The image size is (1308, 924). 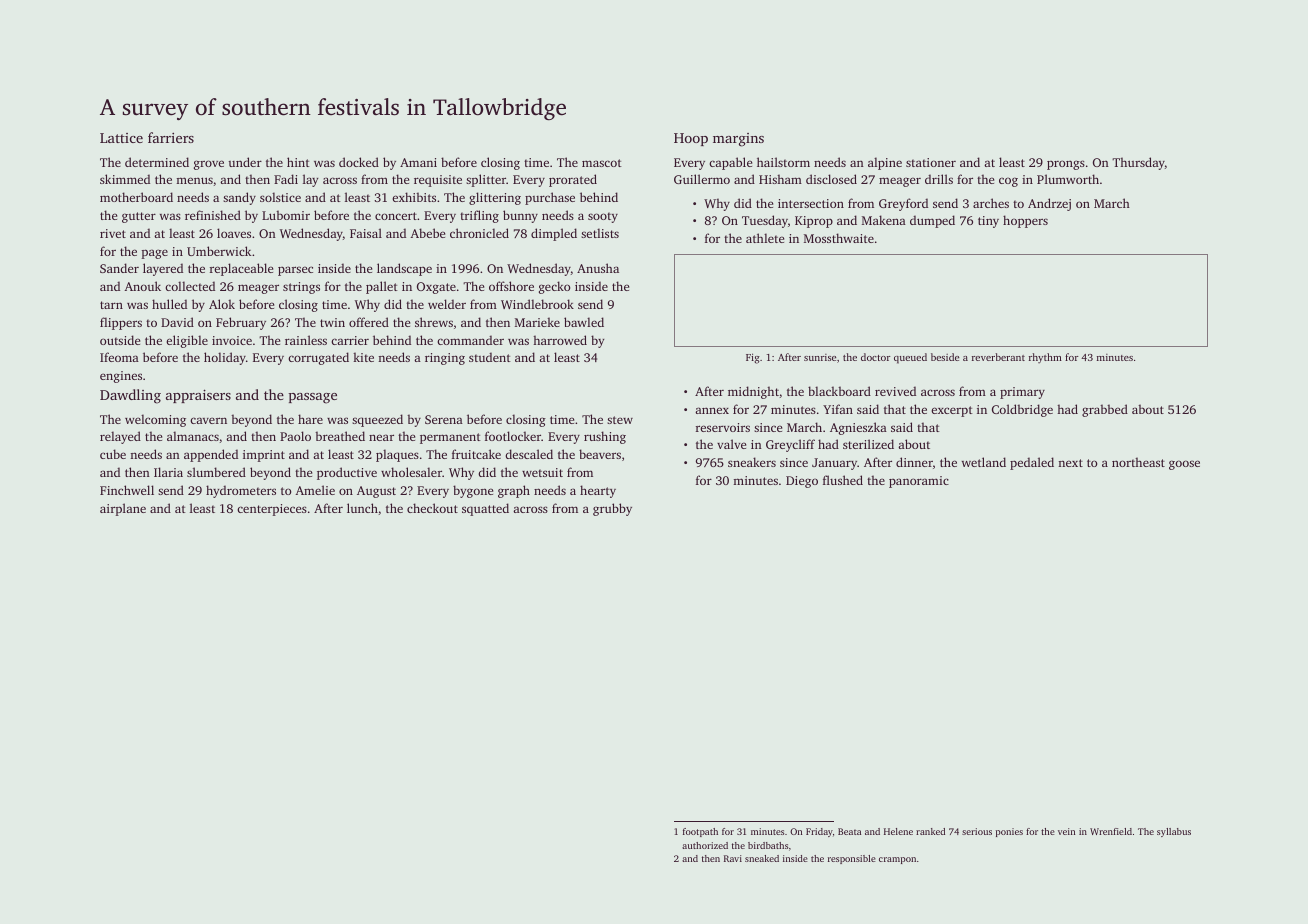 What do you see at coordinates (286, 215) in the screenshot?
I see `Lubomir` at bounding box center [286, 215].
